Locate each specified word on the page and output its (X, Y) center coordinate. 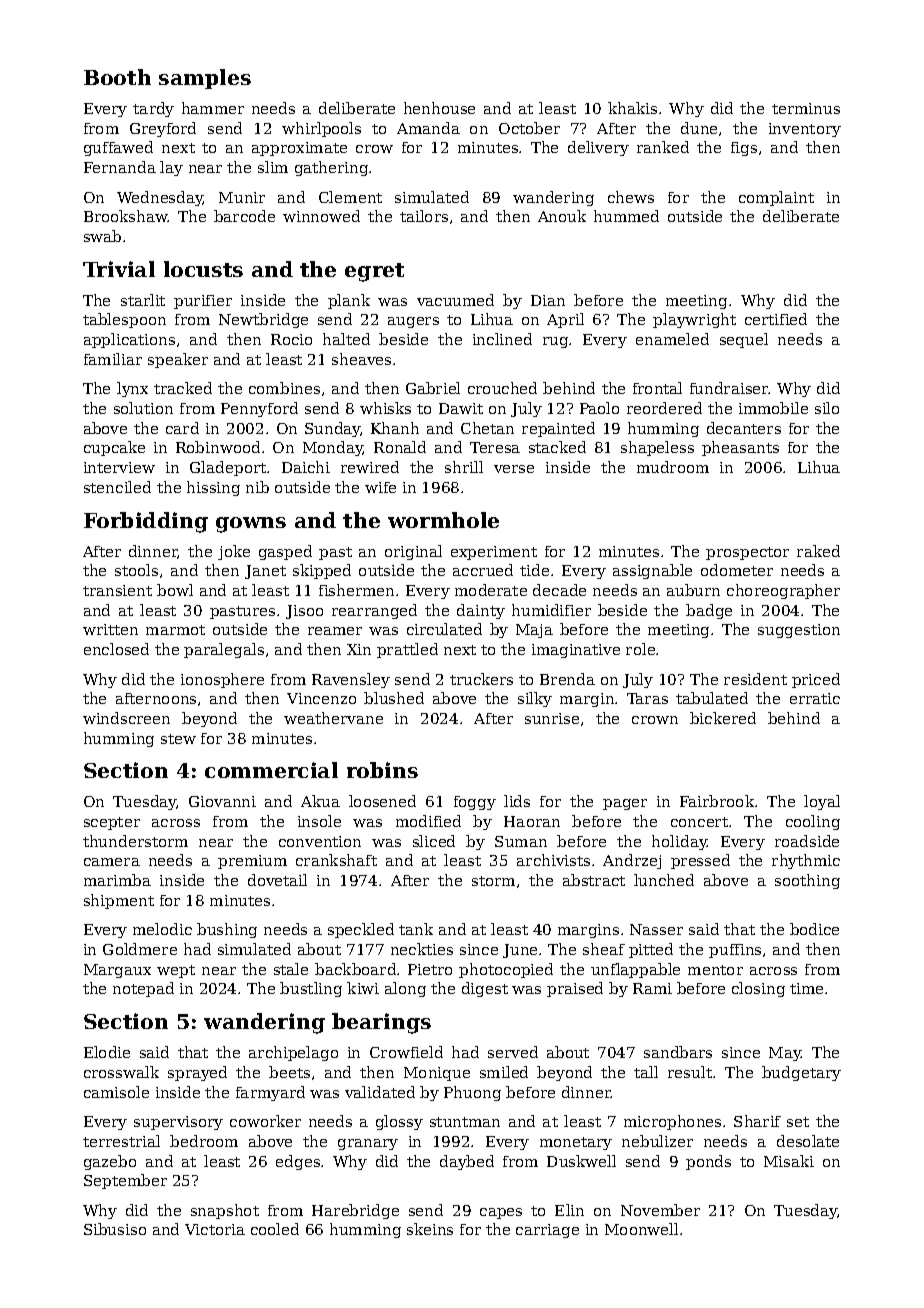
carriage (547, 1231)
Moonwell (641, 1229)
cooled (275, 1229)
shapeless (657, 448)
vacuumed (455, 300)
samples (205, 79)
